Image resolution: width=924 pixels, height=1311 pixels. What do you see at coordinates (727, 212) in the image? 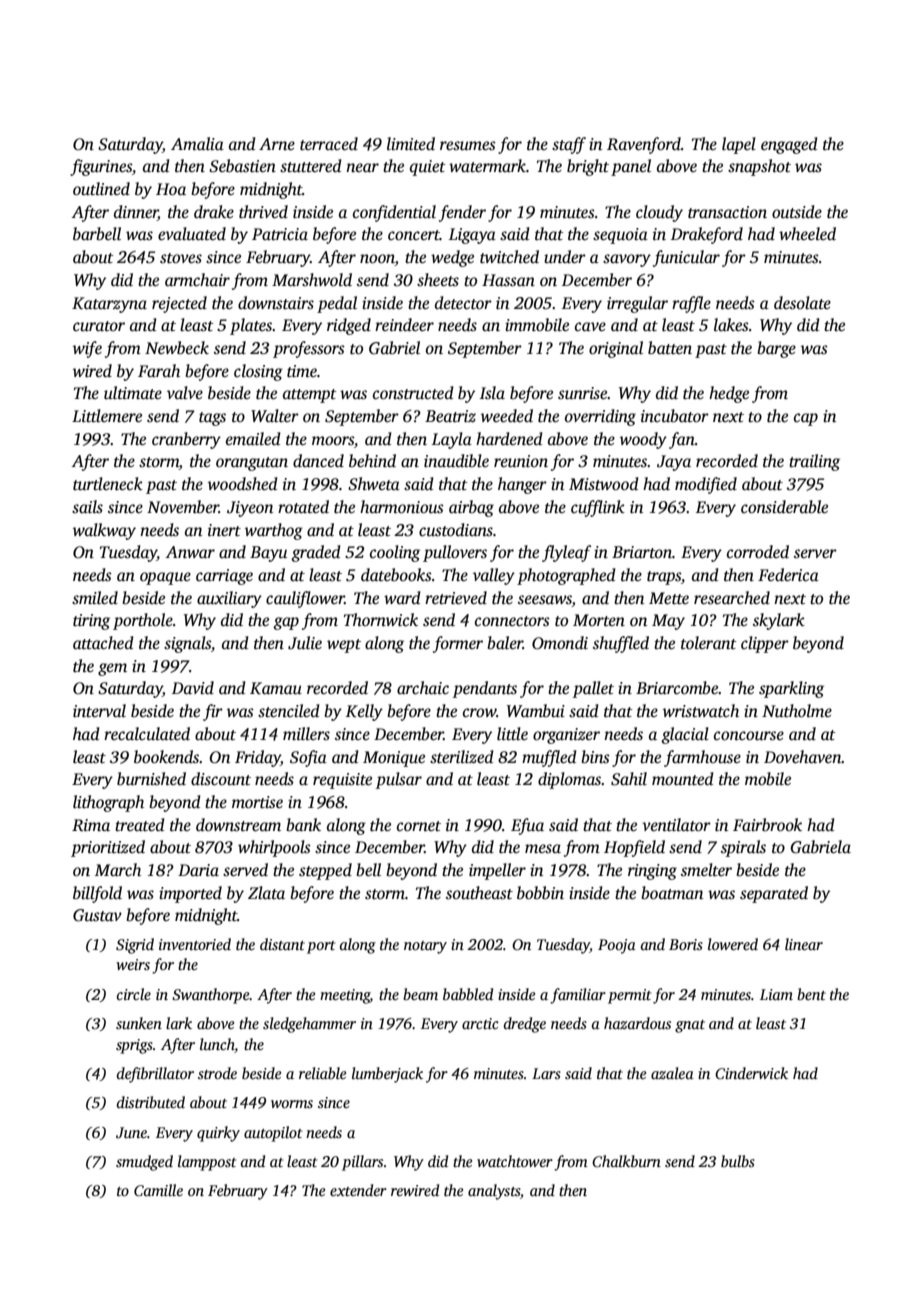
I see `transaction` at bounding box center [727, 212].
